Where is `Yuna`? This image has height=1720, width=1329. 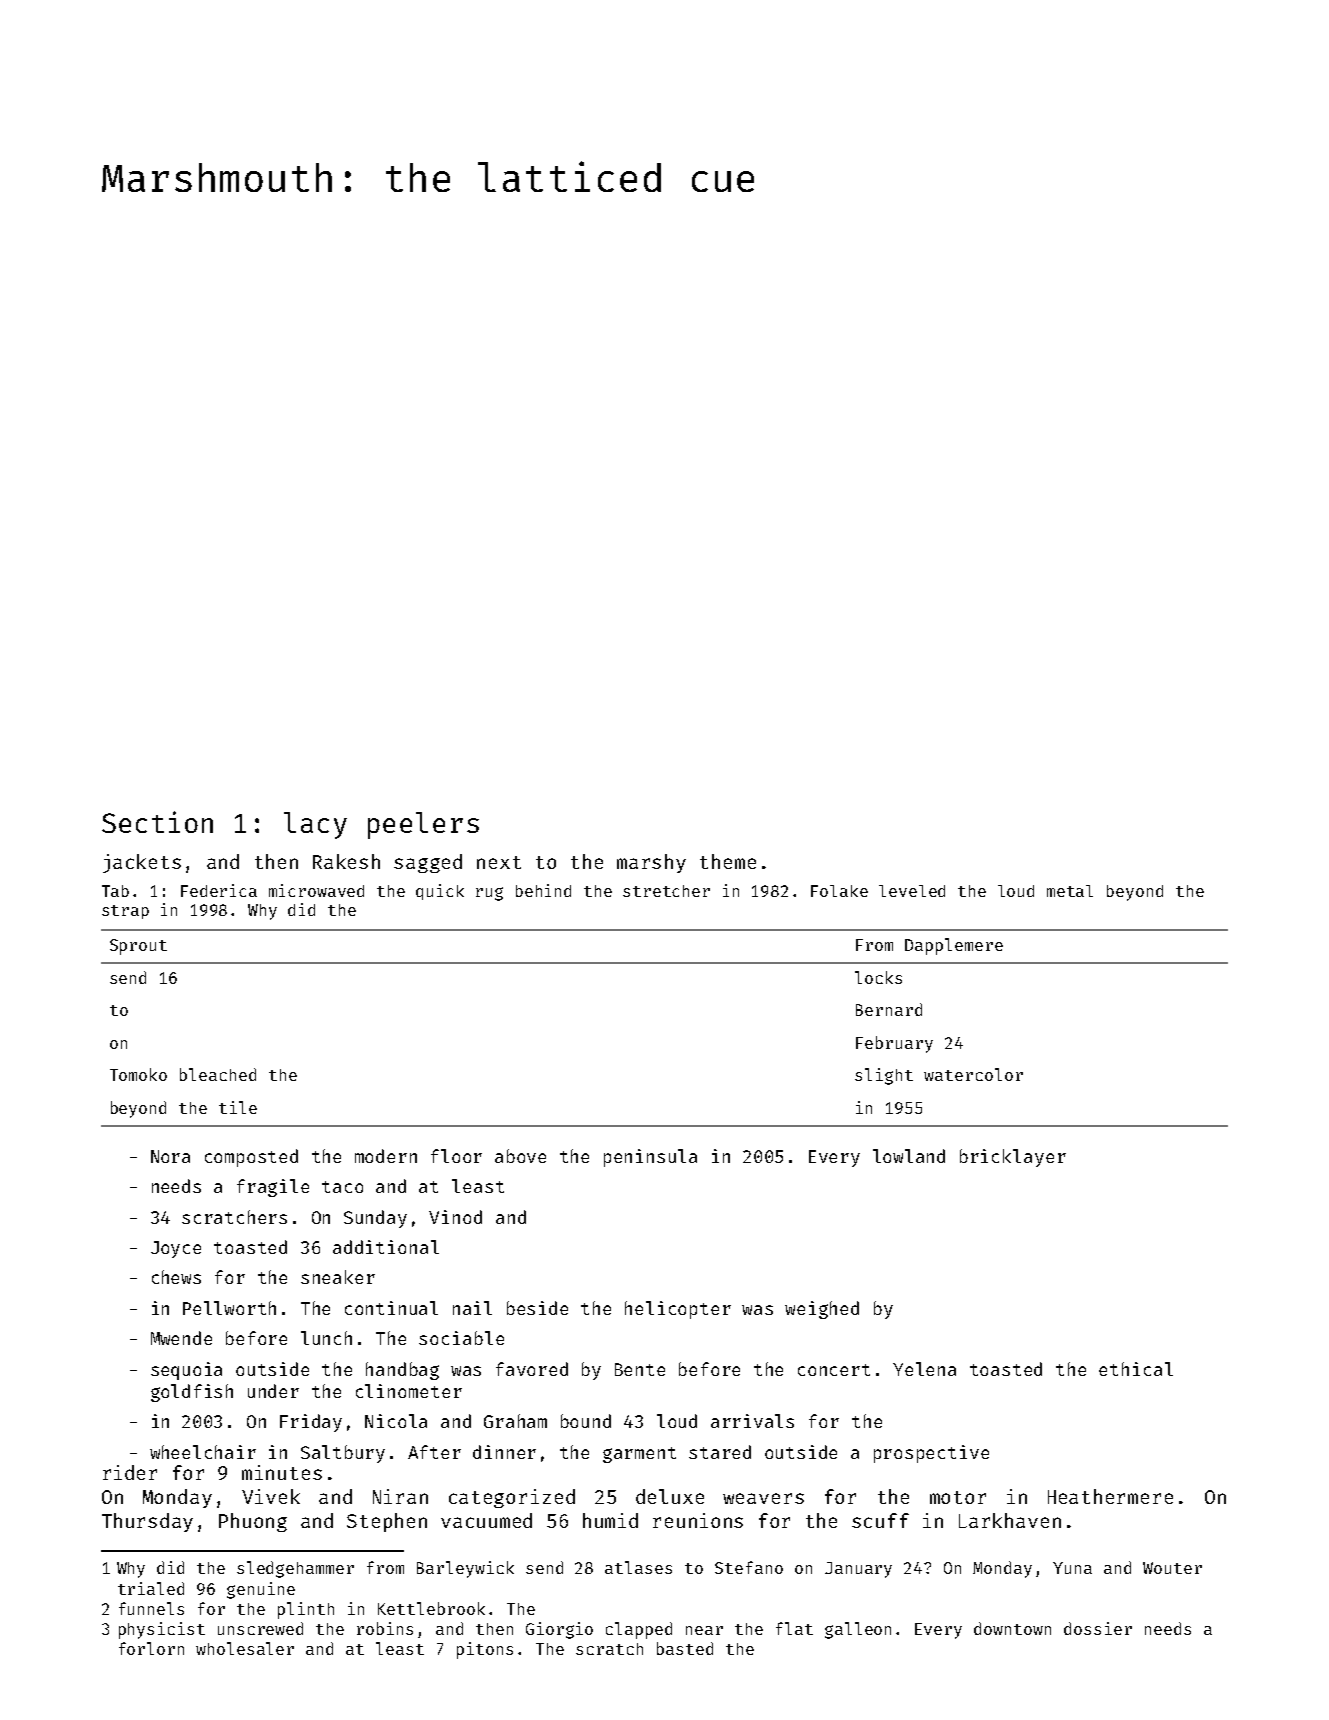
Yuna is located at coordinates (1072, 1568).
